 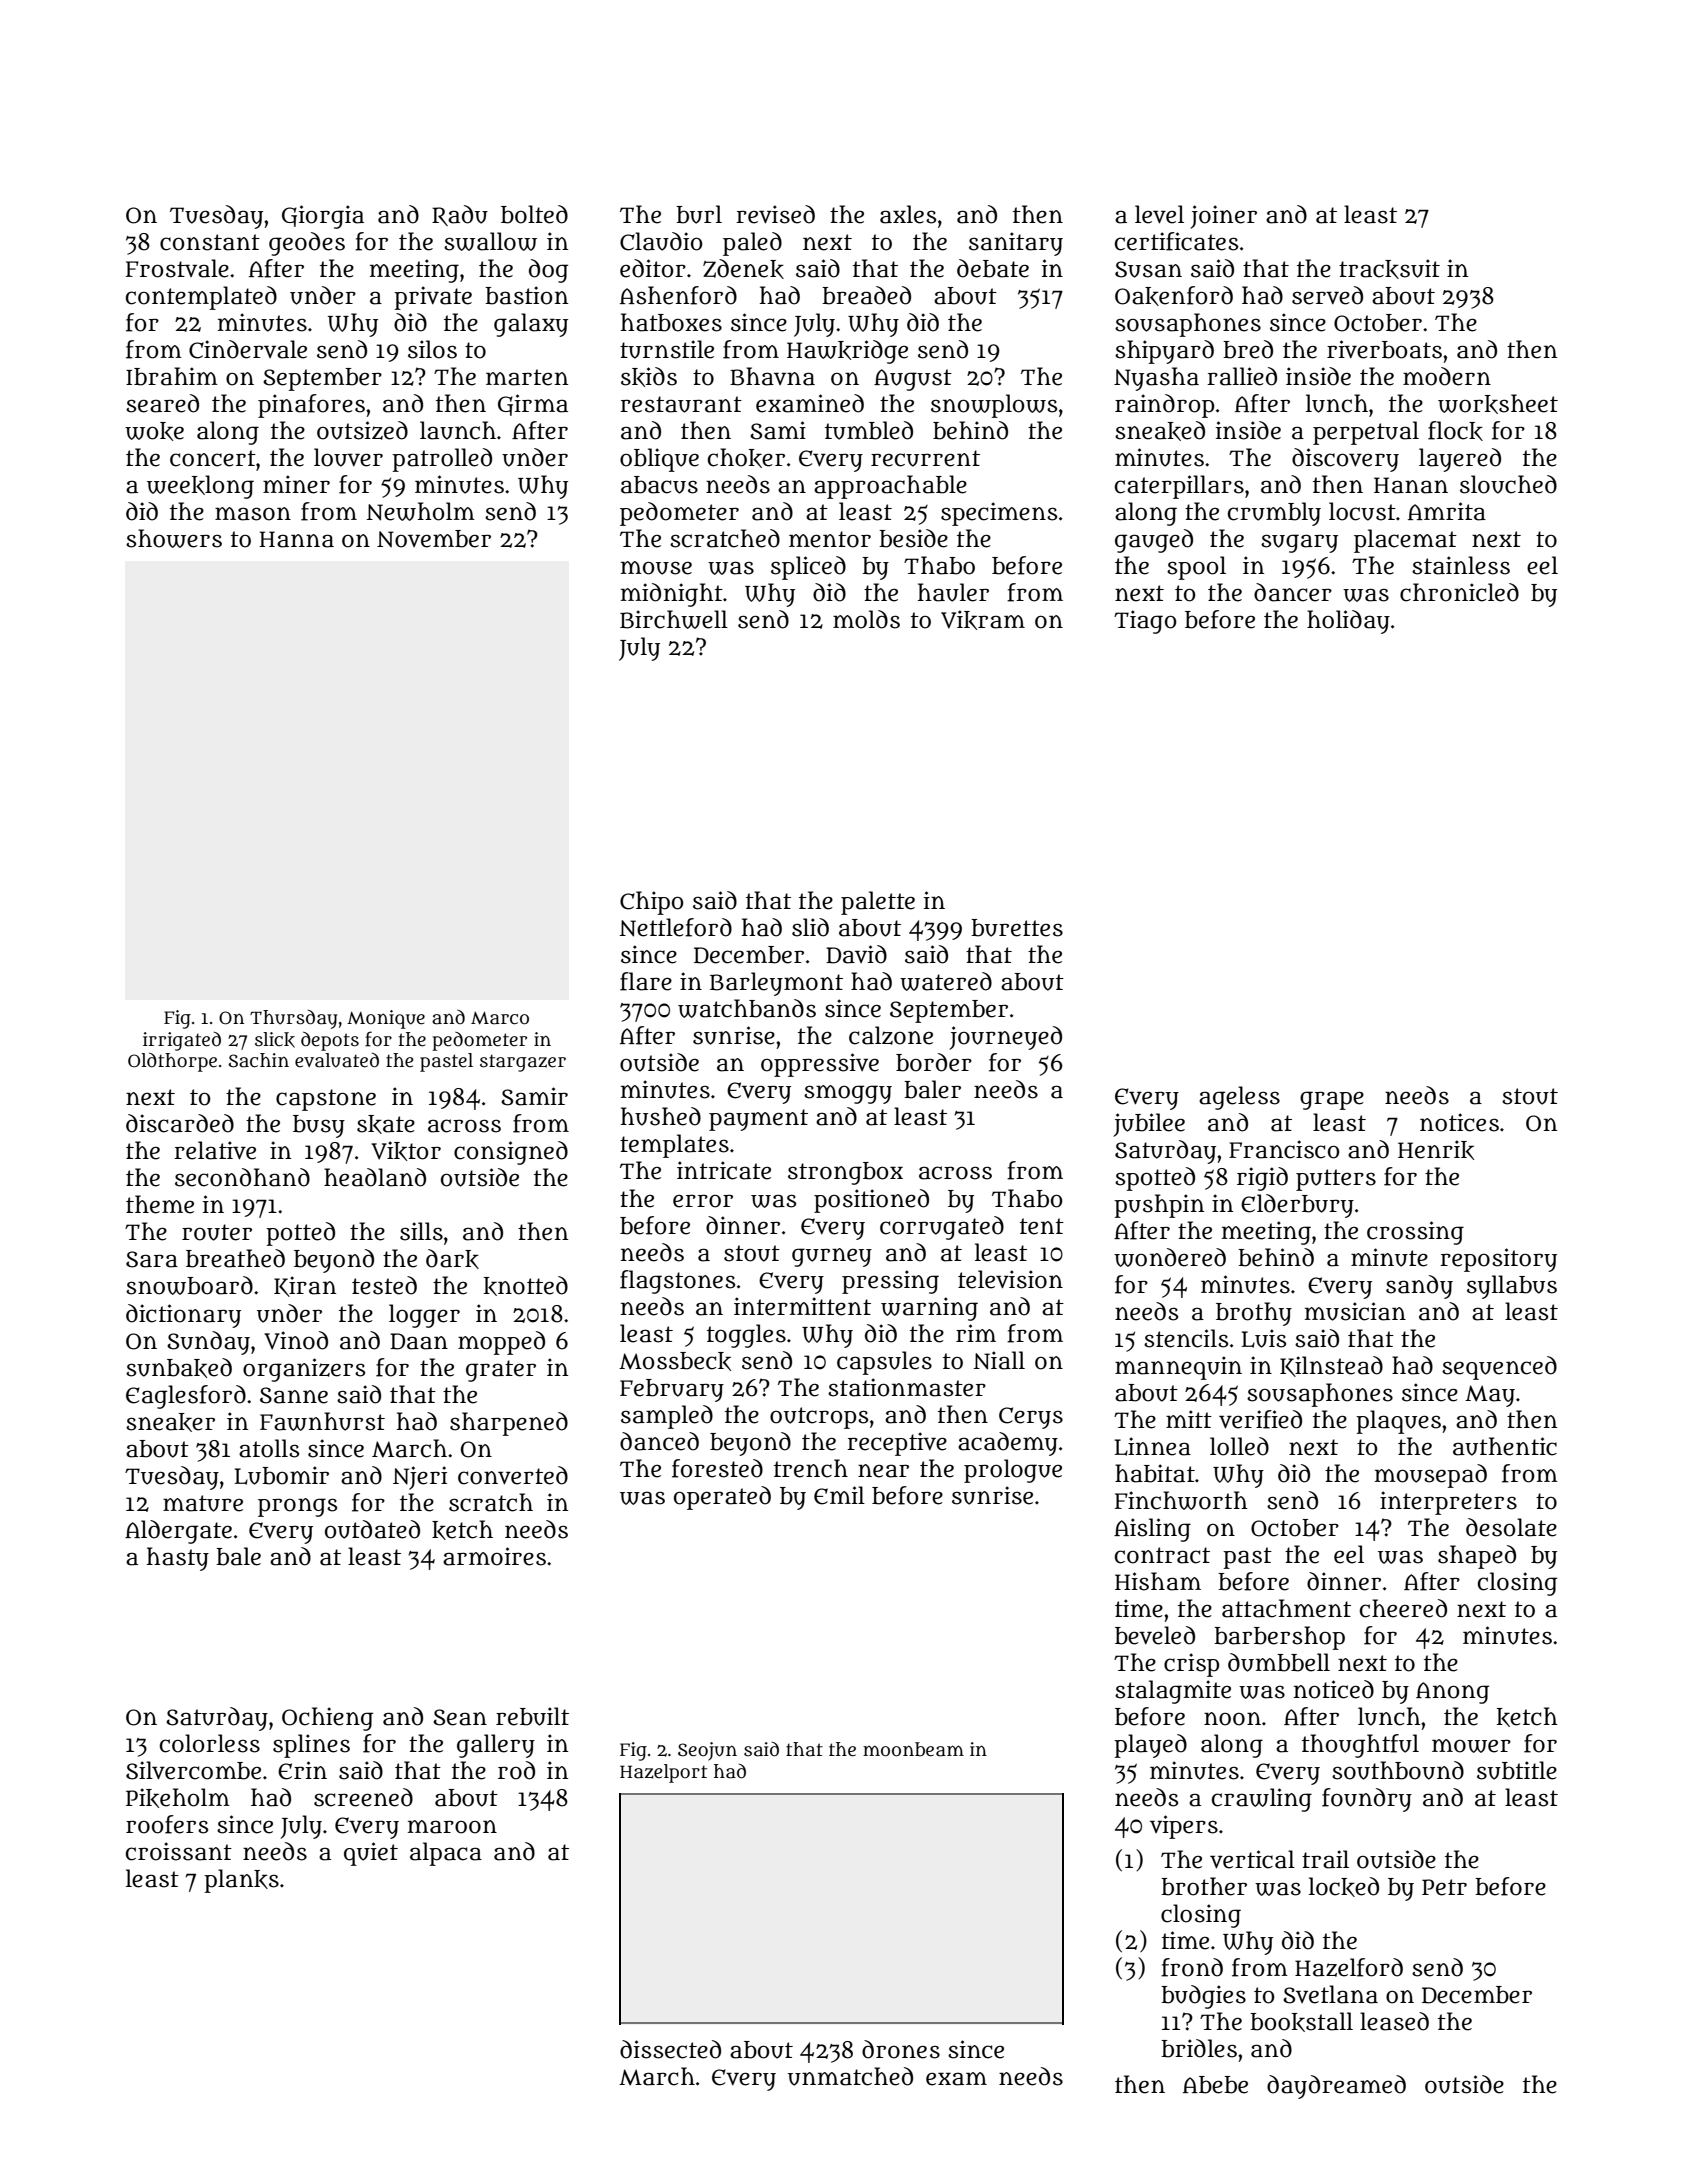 I want to click on pinafores, so click(x=311, y=406).
